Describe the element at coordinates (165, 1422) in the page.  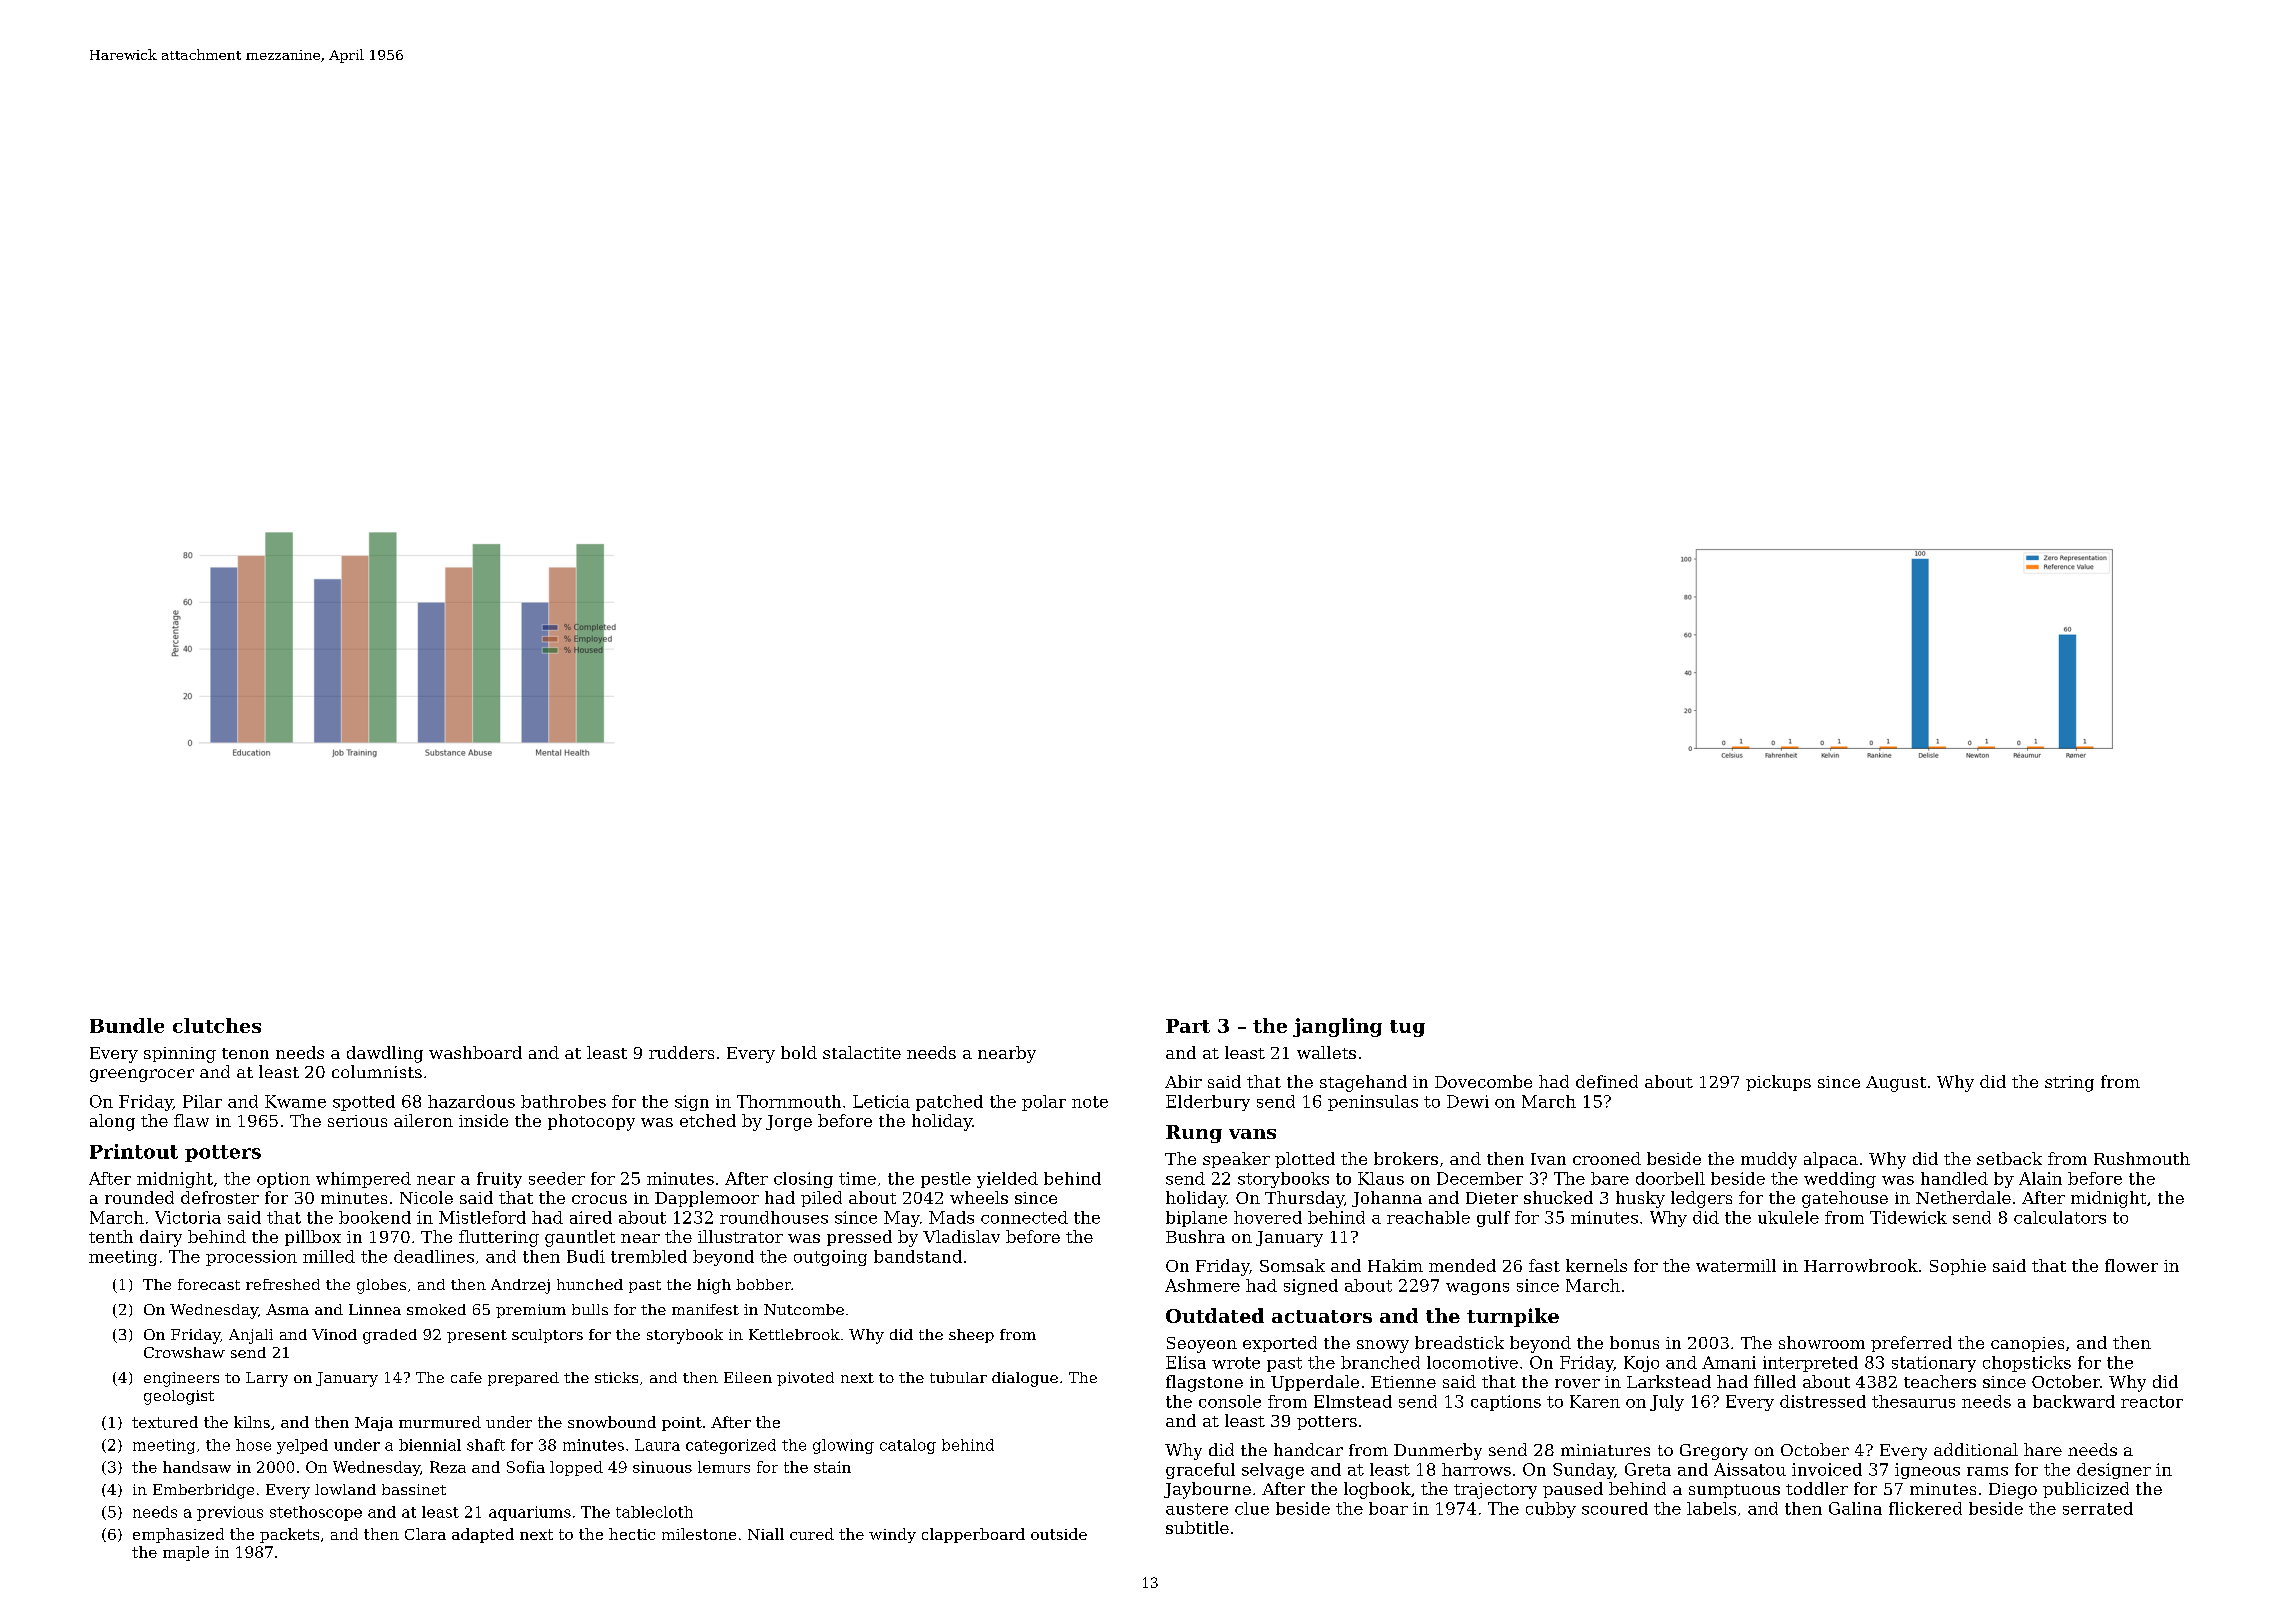
I see `textured` at that location.
